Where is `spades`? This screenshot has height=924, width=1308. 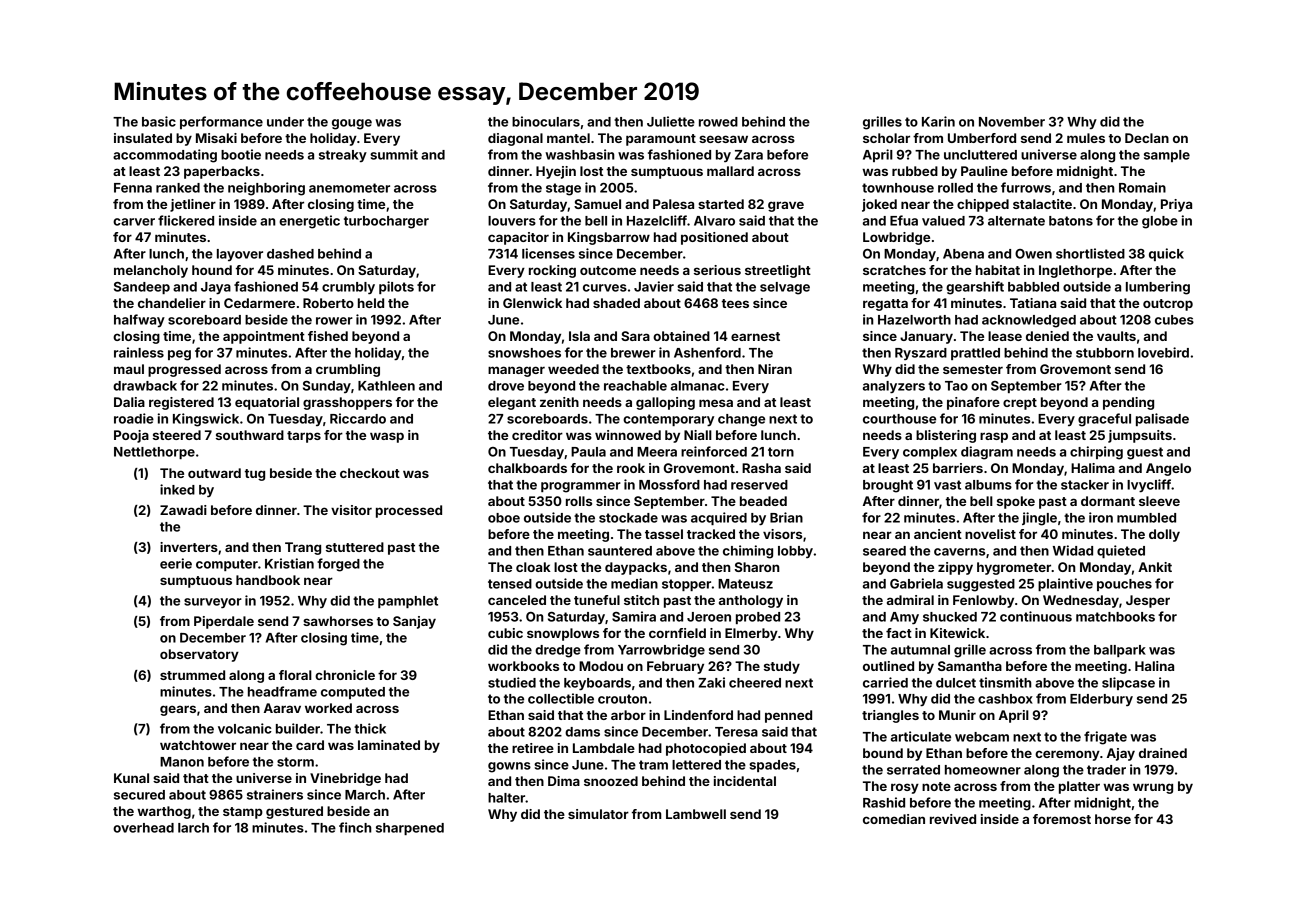
spades is located at coordinates (772, 766).
